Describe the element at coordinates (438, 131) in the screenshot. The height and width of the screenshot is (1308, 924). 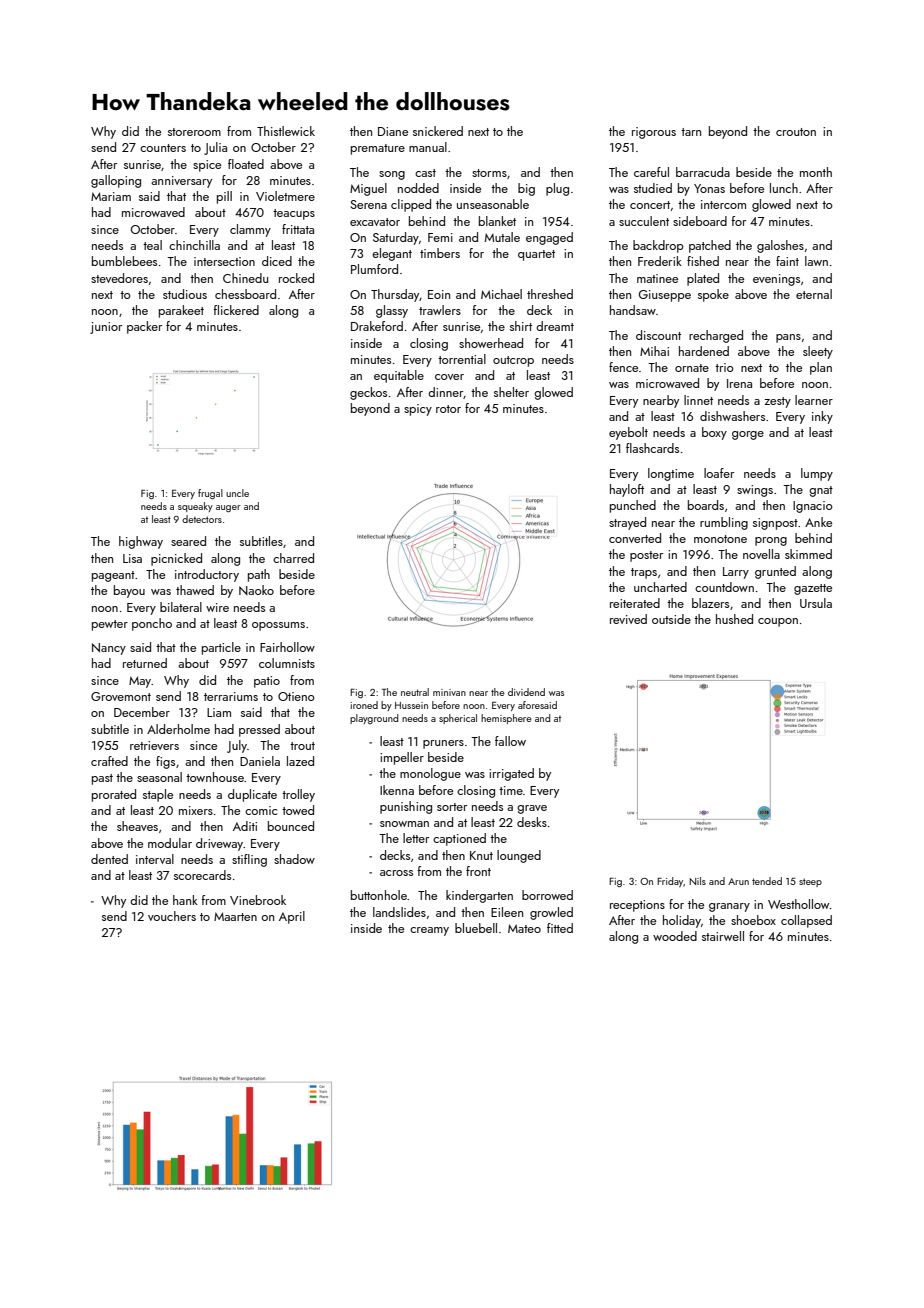
I see `snickered` at that location.
